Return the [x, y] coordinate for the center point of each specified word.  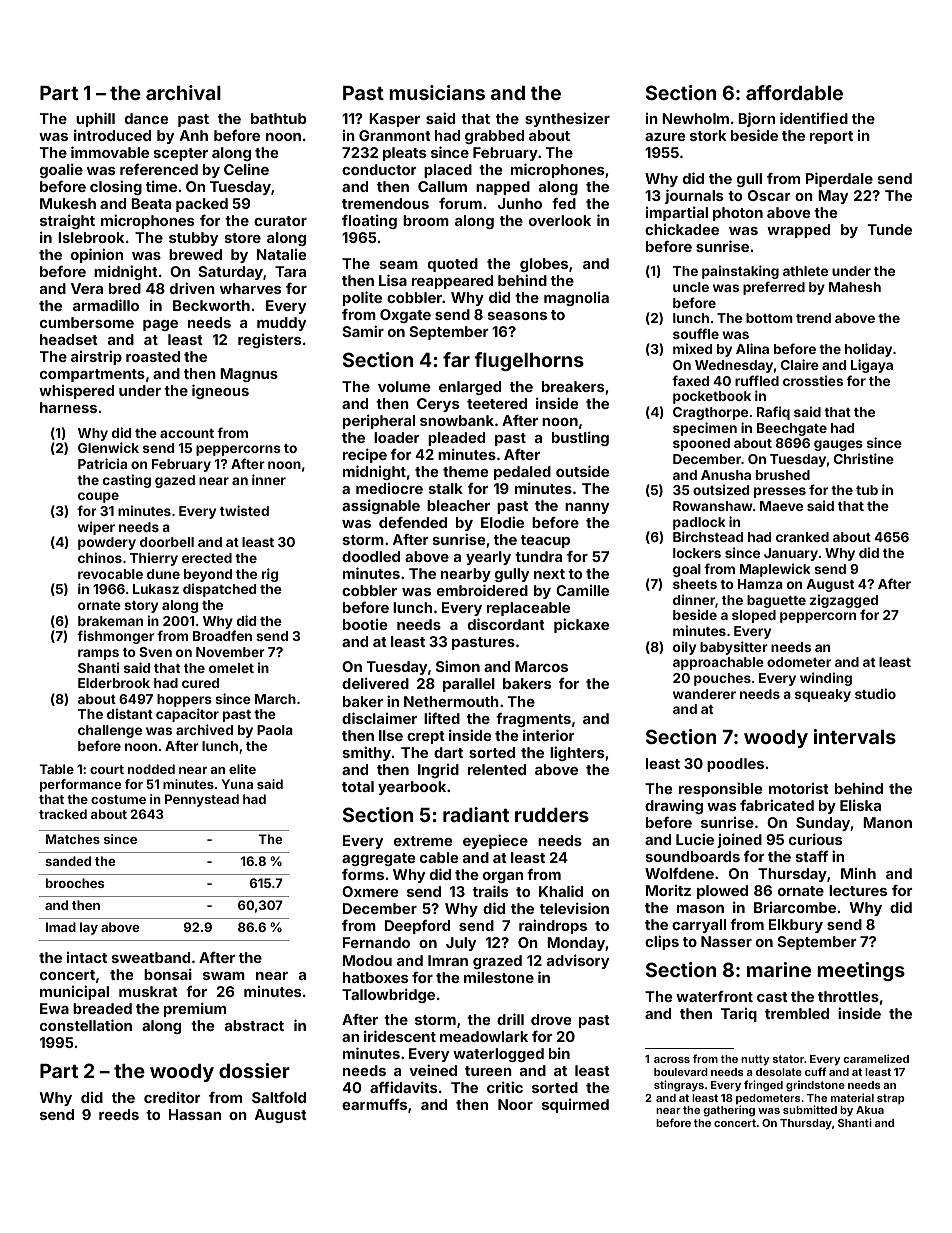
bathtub [278, 118]
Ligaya [872, 366]
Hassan [195, 1114]
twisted [244, 510]
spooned [701, 444]
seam [399, 265]
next [549, 574]
